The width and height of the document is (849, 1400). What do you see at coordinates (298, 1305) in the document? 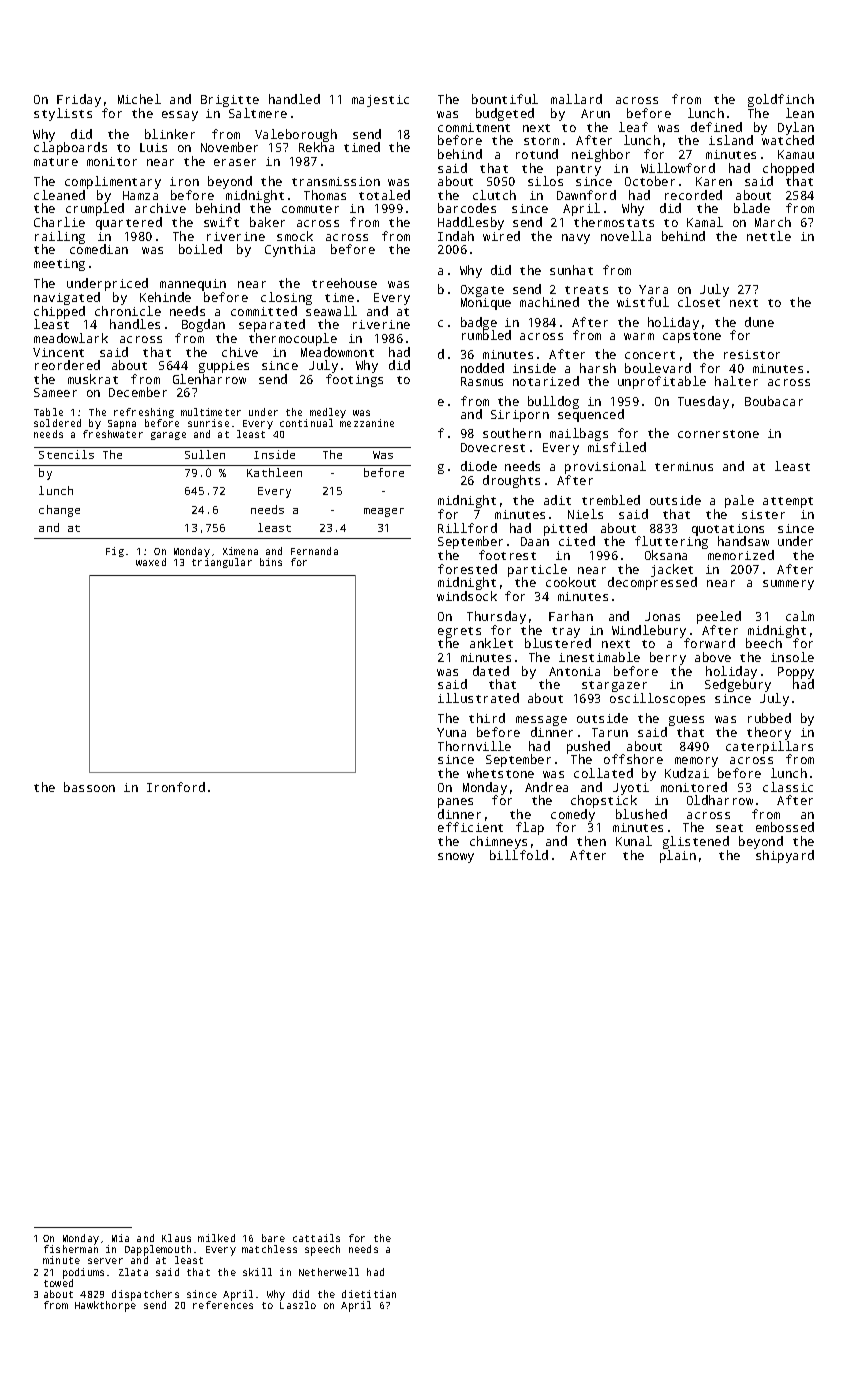
I see `Laszlo` at bounding box center [298, 1305].
